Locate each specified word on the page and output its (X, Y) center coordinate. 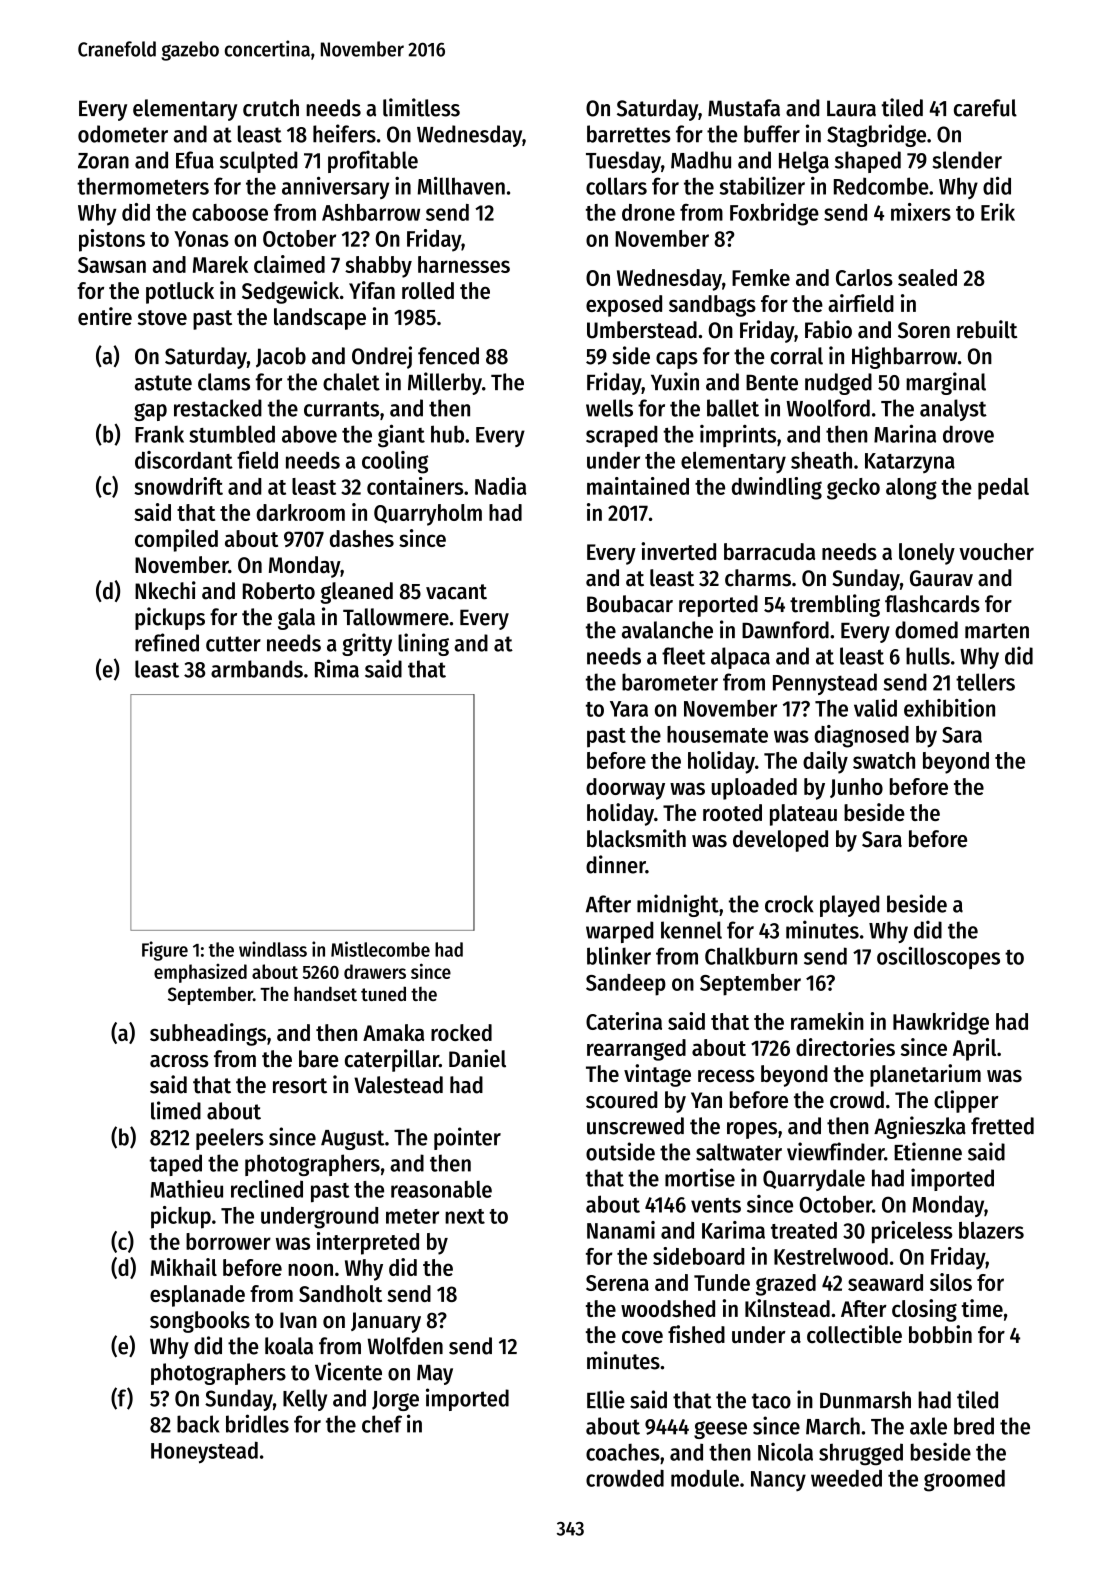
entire (105, 316)
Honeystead (204, 1452)
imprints (738, 436)
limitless (421, 107)
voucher (996, 551)
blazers (991, 1230)
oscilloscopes (938, 957)
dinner (616, 864)
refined (167, 642)
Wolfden (405, 1346)
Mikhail (183, 1267)
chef (382, 1424)
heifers (344, 133)
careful (985, 108)
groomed (964, 1480)
